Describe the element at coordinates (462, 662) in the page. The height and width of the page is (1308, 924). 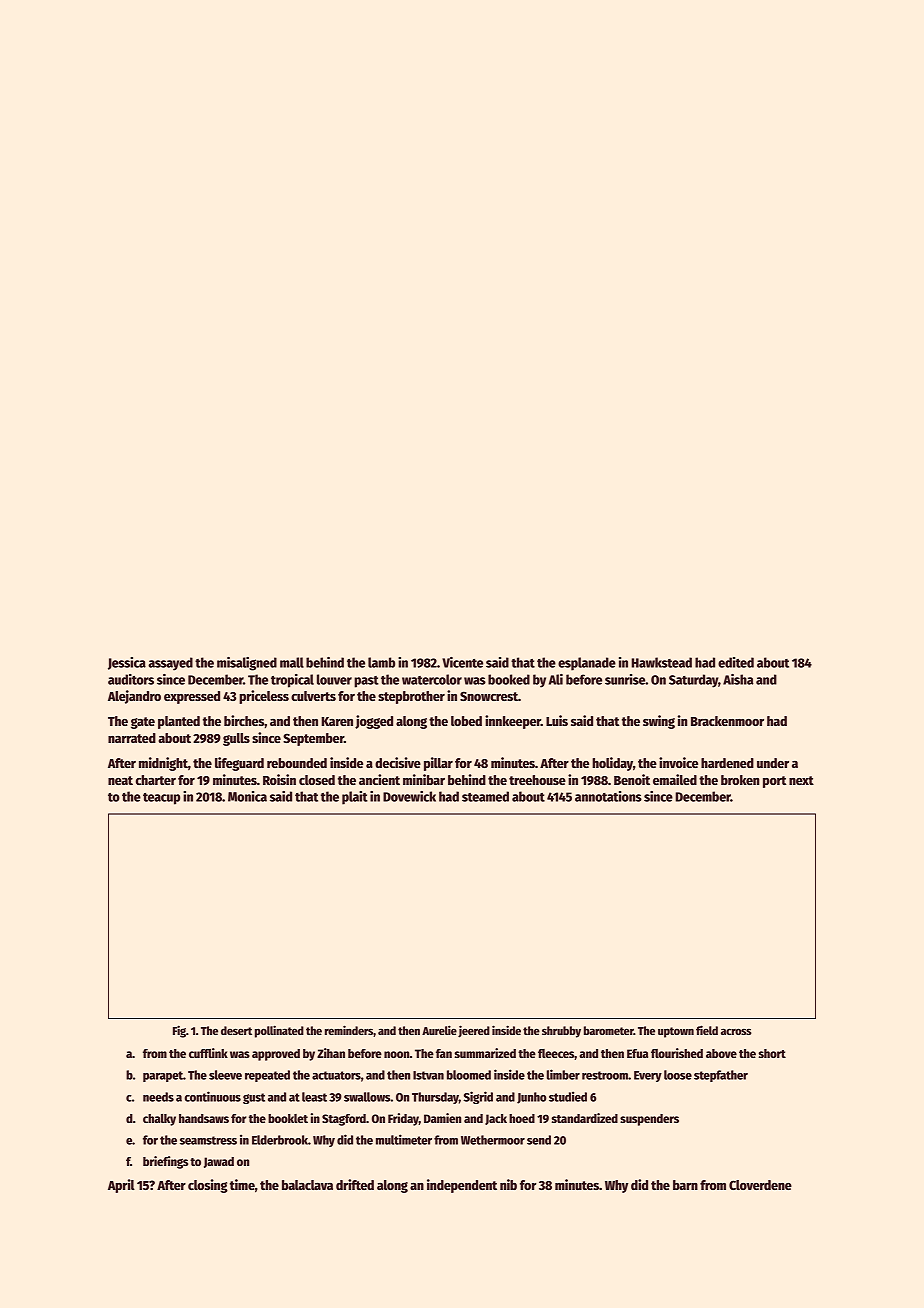
I see `Vicente` at that location.
